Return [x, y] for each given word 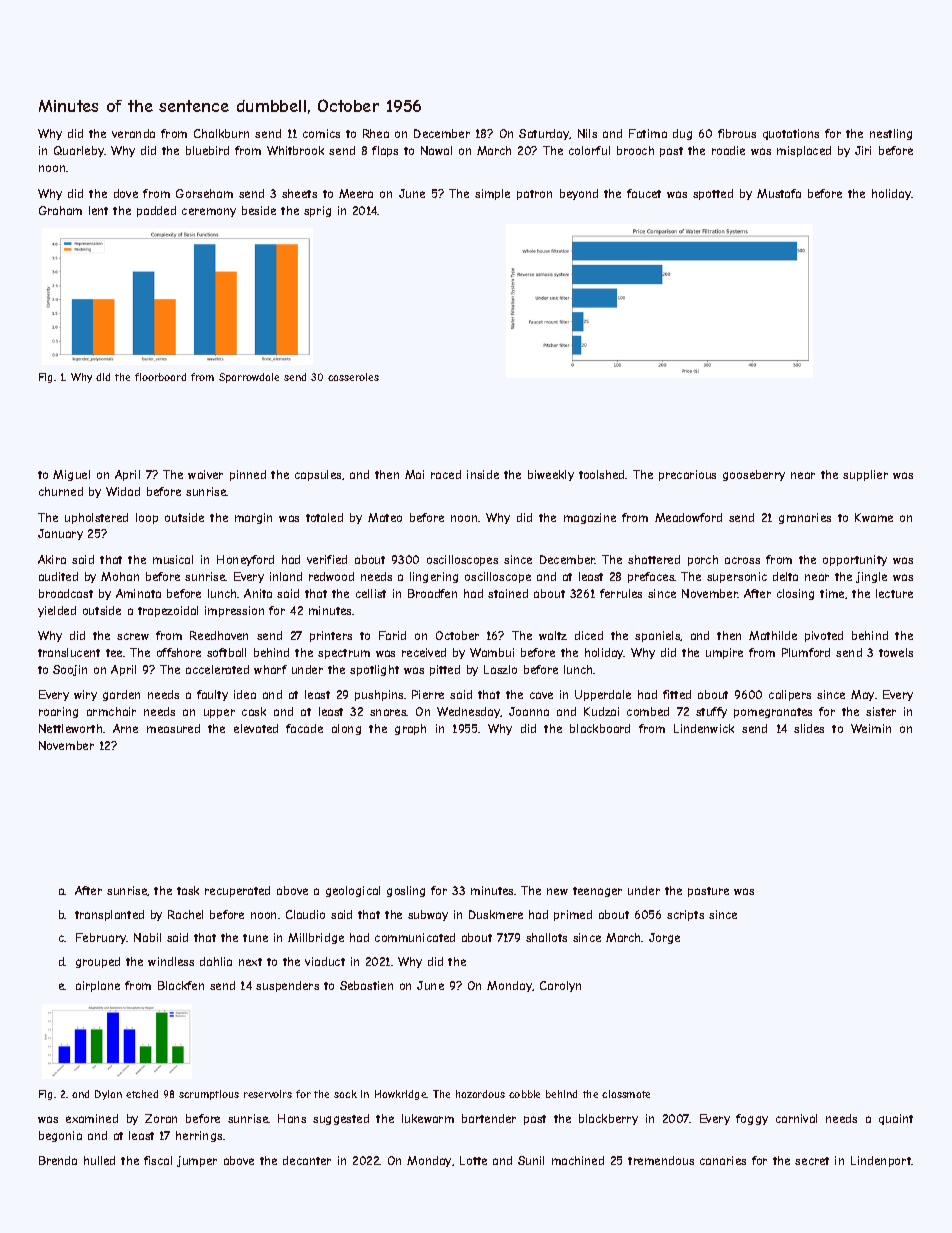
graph [410, 729]
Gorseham [204, 193]
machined [578, 1160]
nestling [891, 134]
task [188, 890]
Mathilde [773, 635]
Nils [587, 133]
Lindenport [881, 1161]
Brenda [58, 1160]
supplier [865, 475]
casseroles [353, 377]
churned [61, 491]
